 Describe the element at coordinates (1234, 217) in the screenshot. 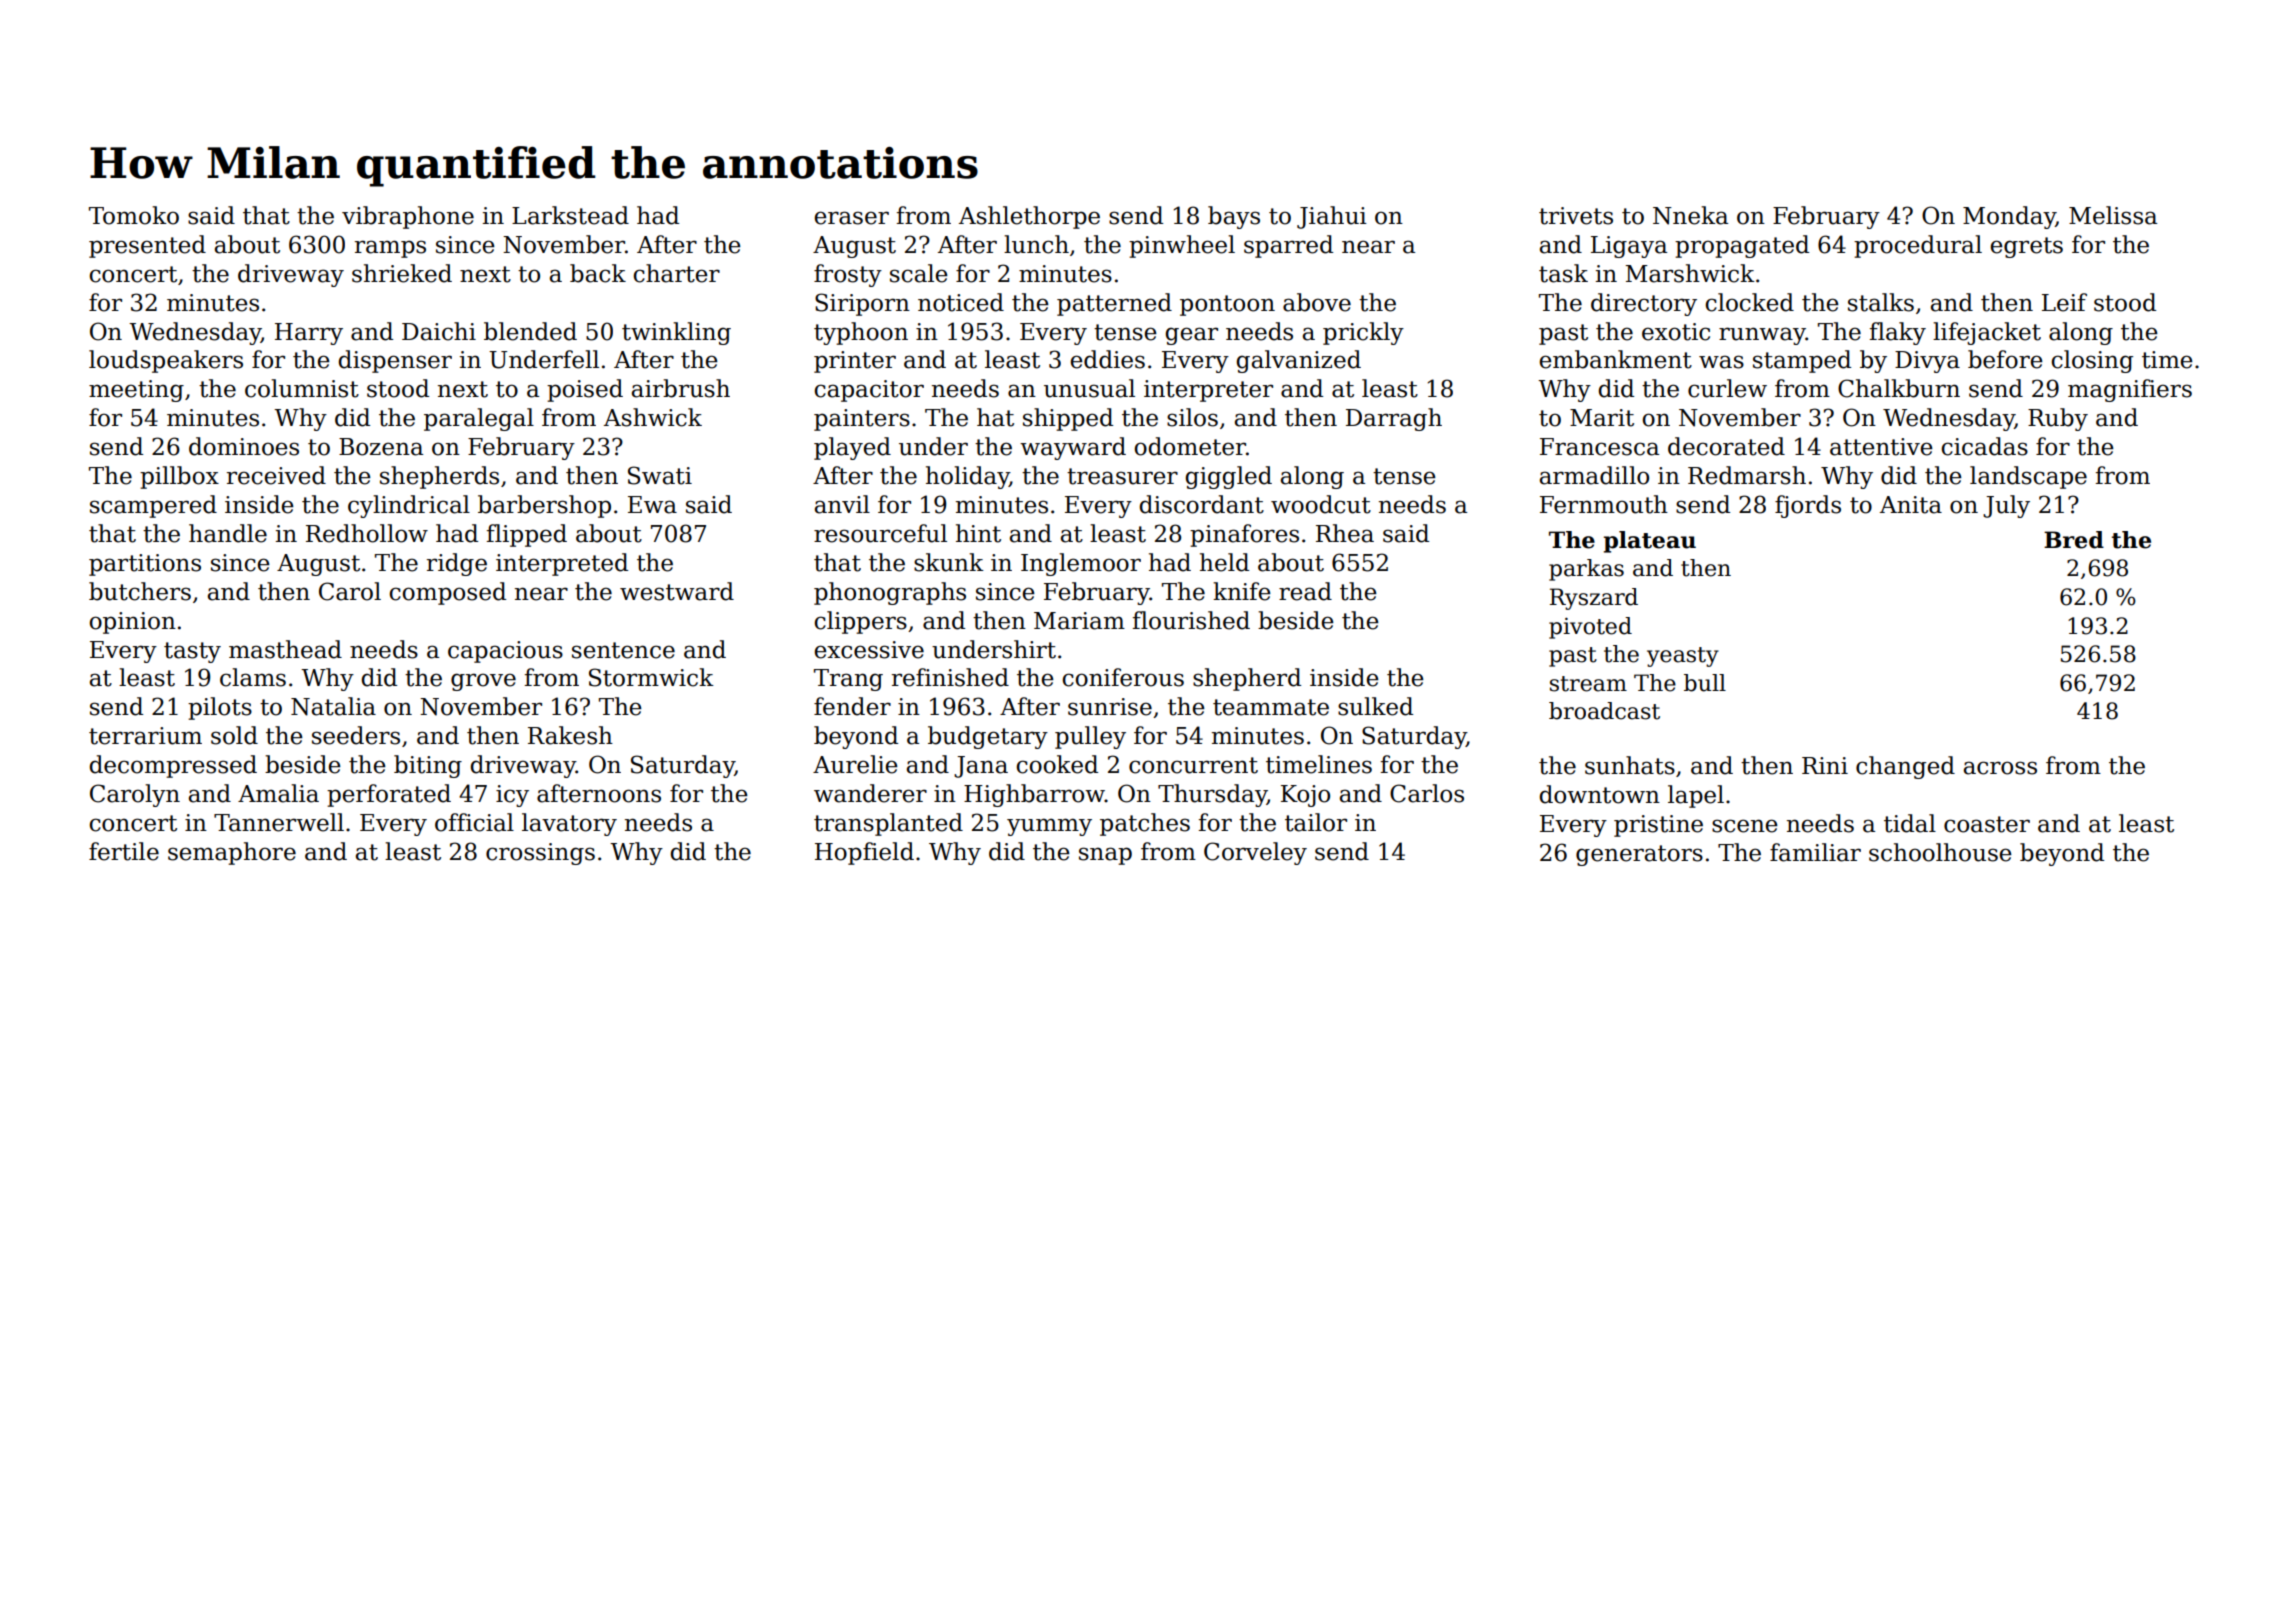

I see `bays` at that location.
